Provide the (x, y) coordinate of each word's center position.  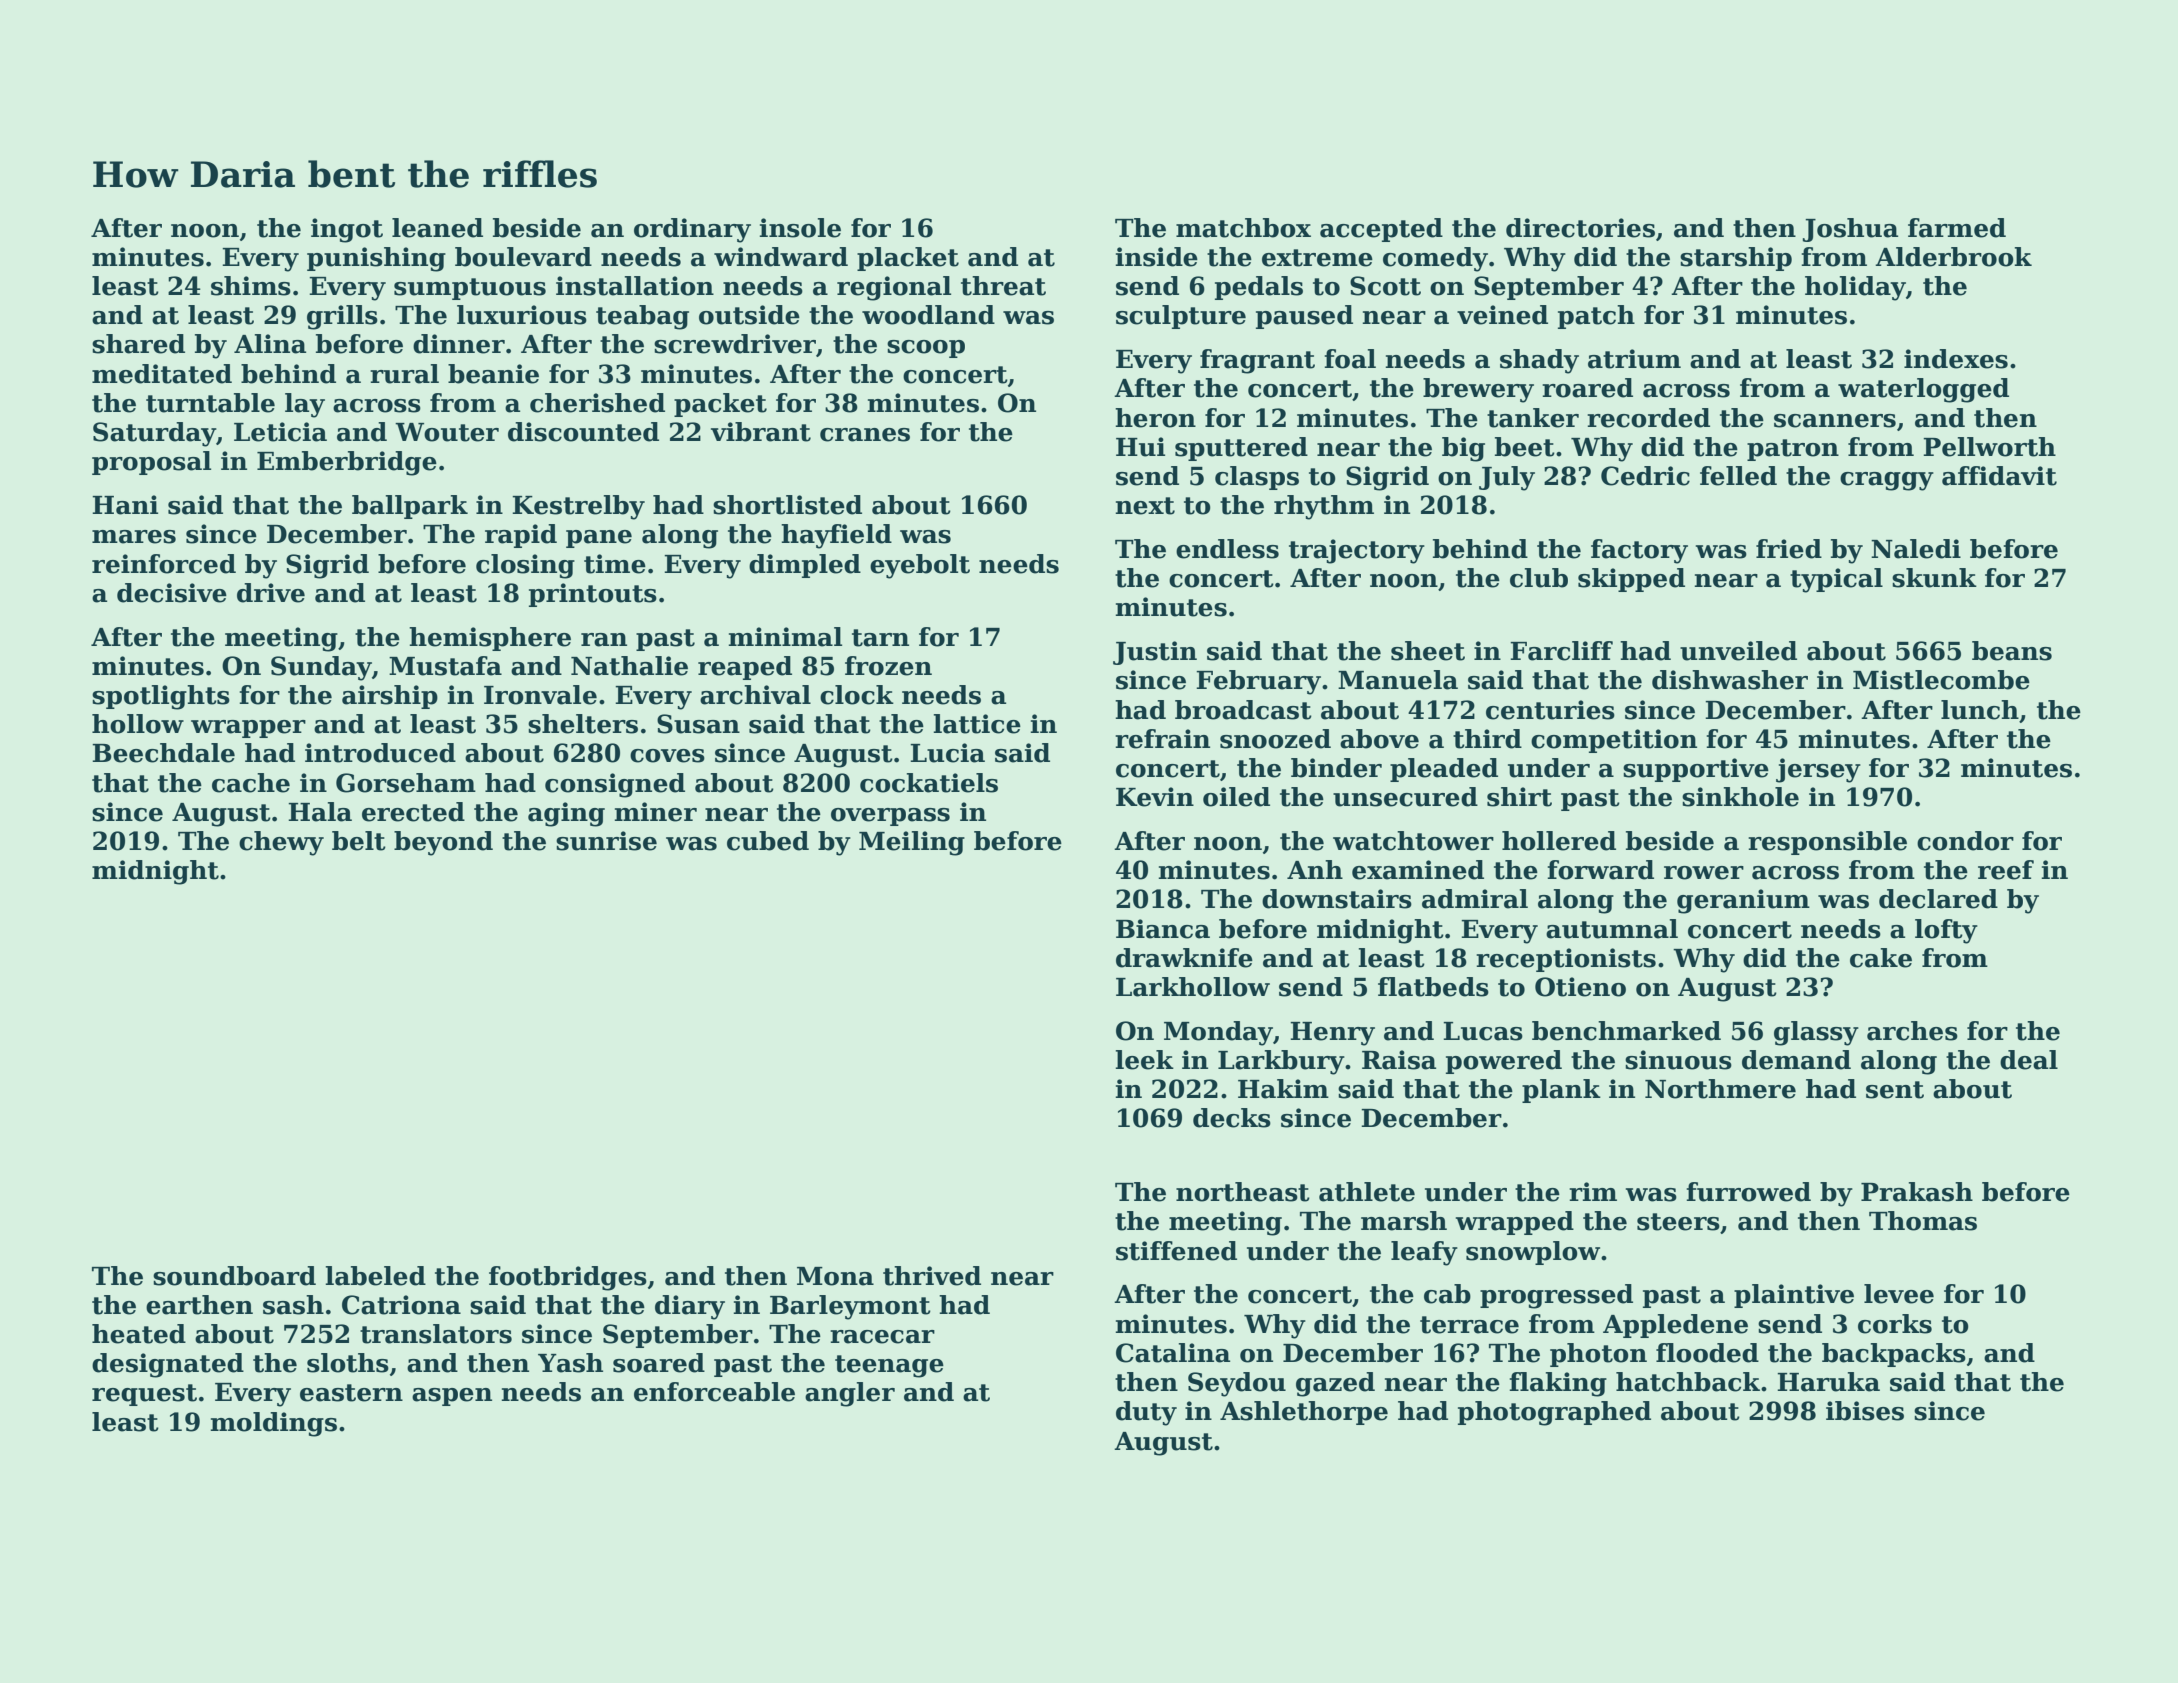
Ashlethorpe (1304, 1413)
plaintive (1794, 1296)
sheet (1428, 651)
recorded (1648, 418)
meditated (162, 374)
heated (139, 1334)
